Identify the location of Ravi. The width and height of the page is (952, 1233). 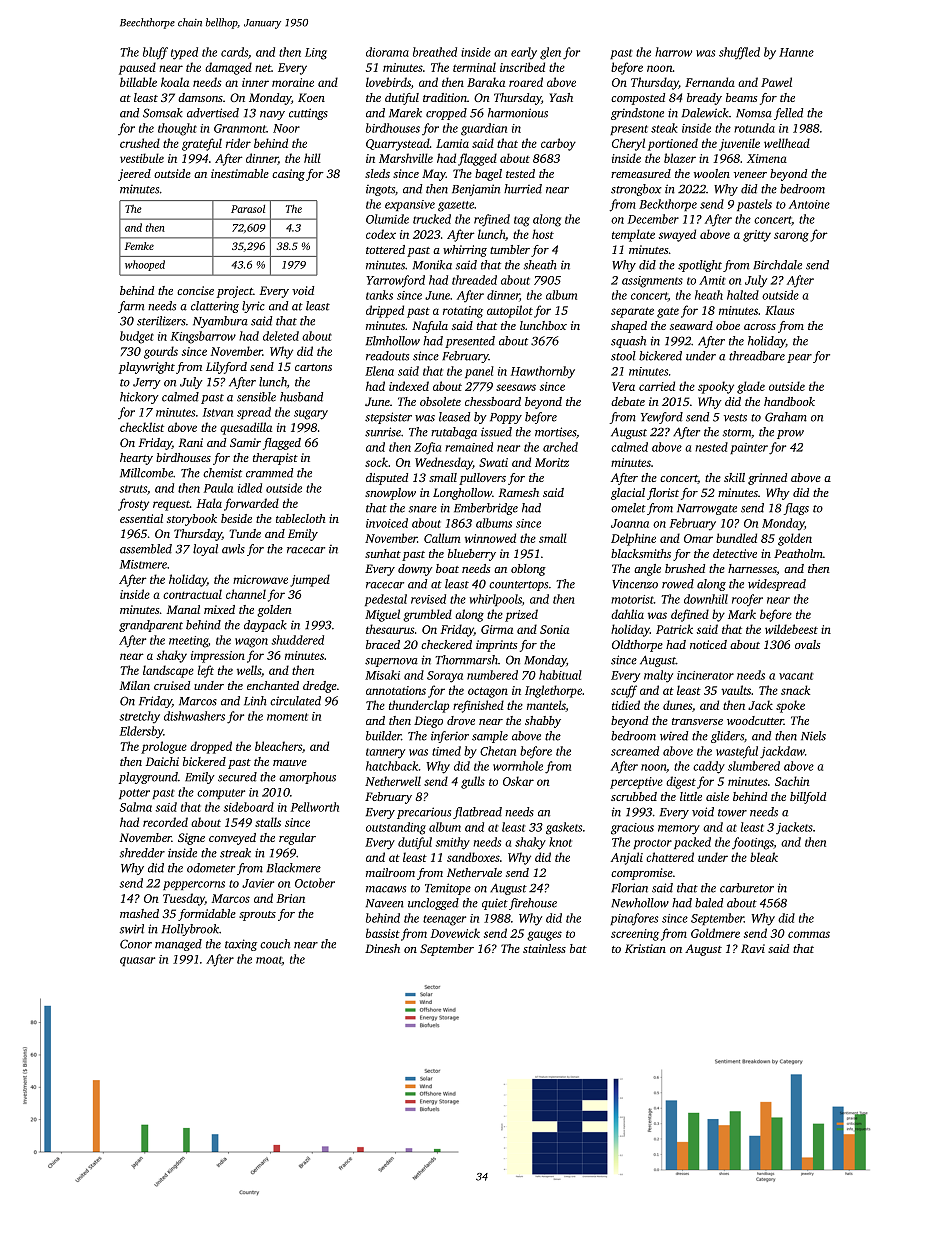
(753, 948).
